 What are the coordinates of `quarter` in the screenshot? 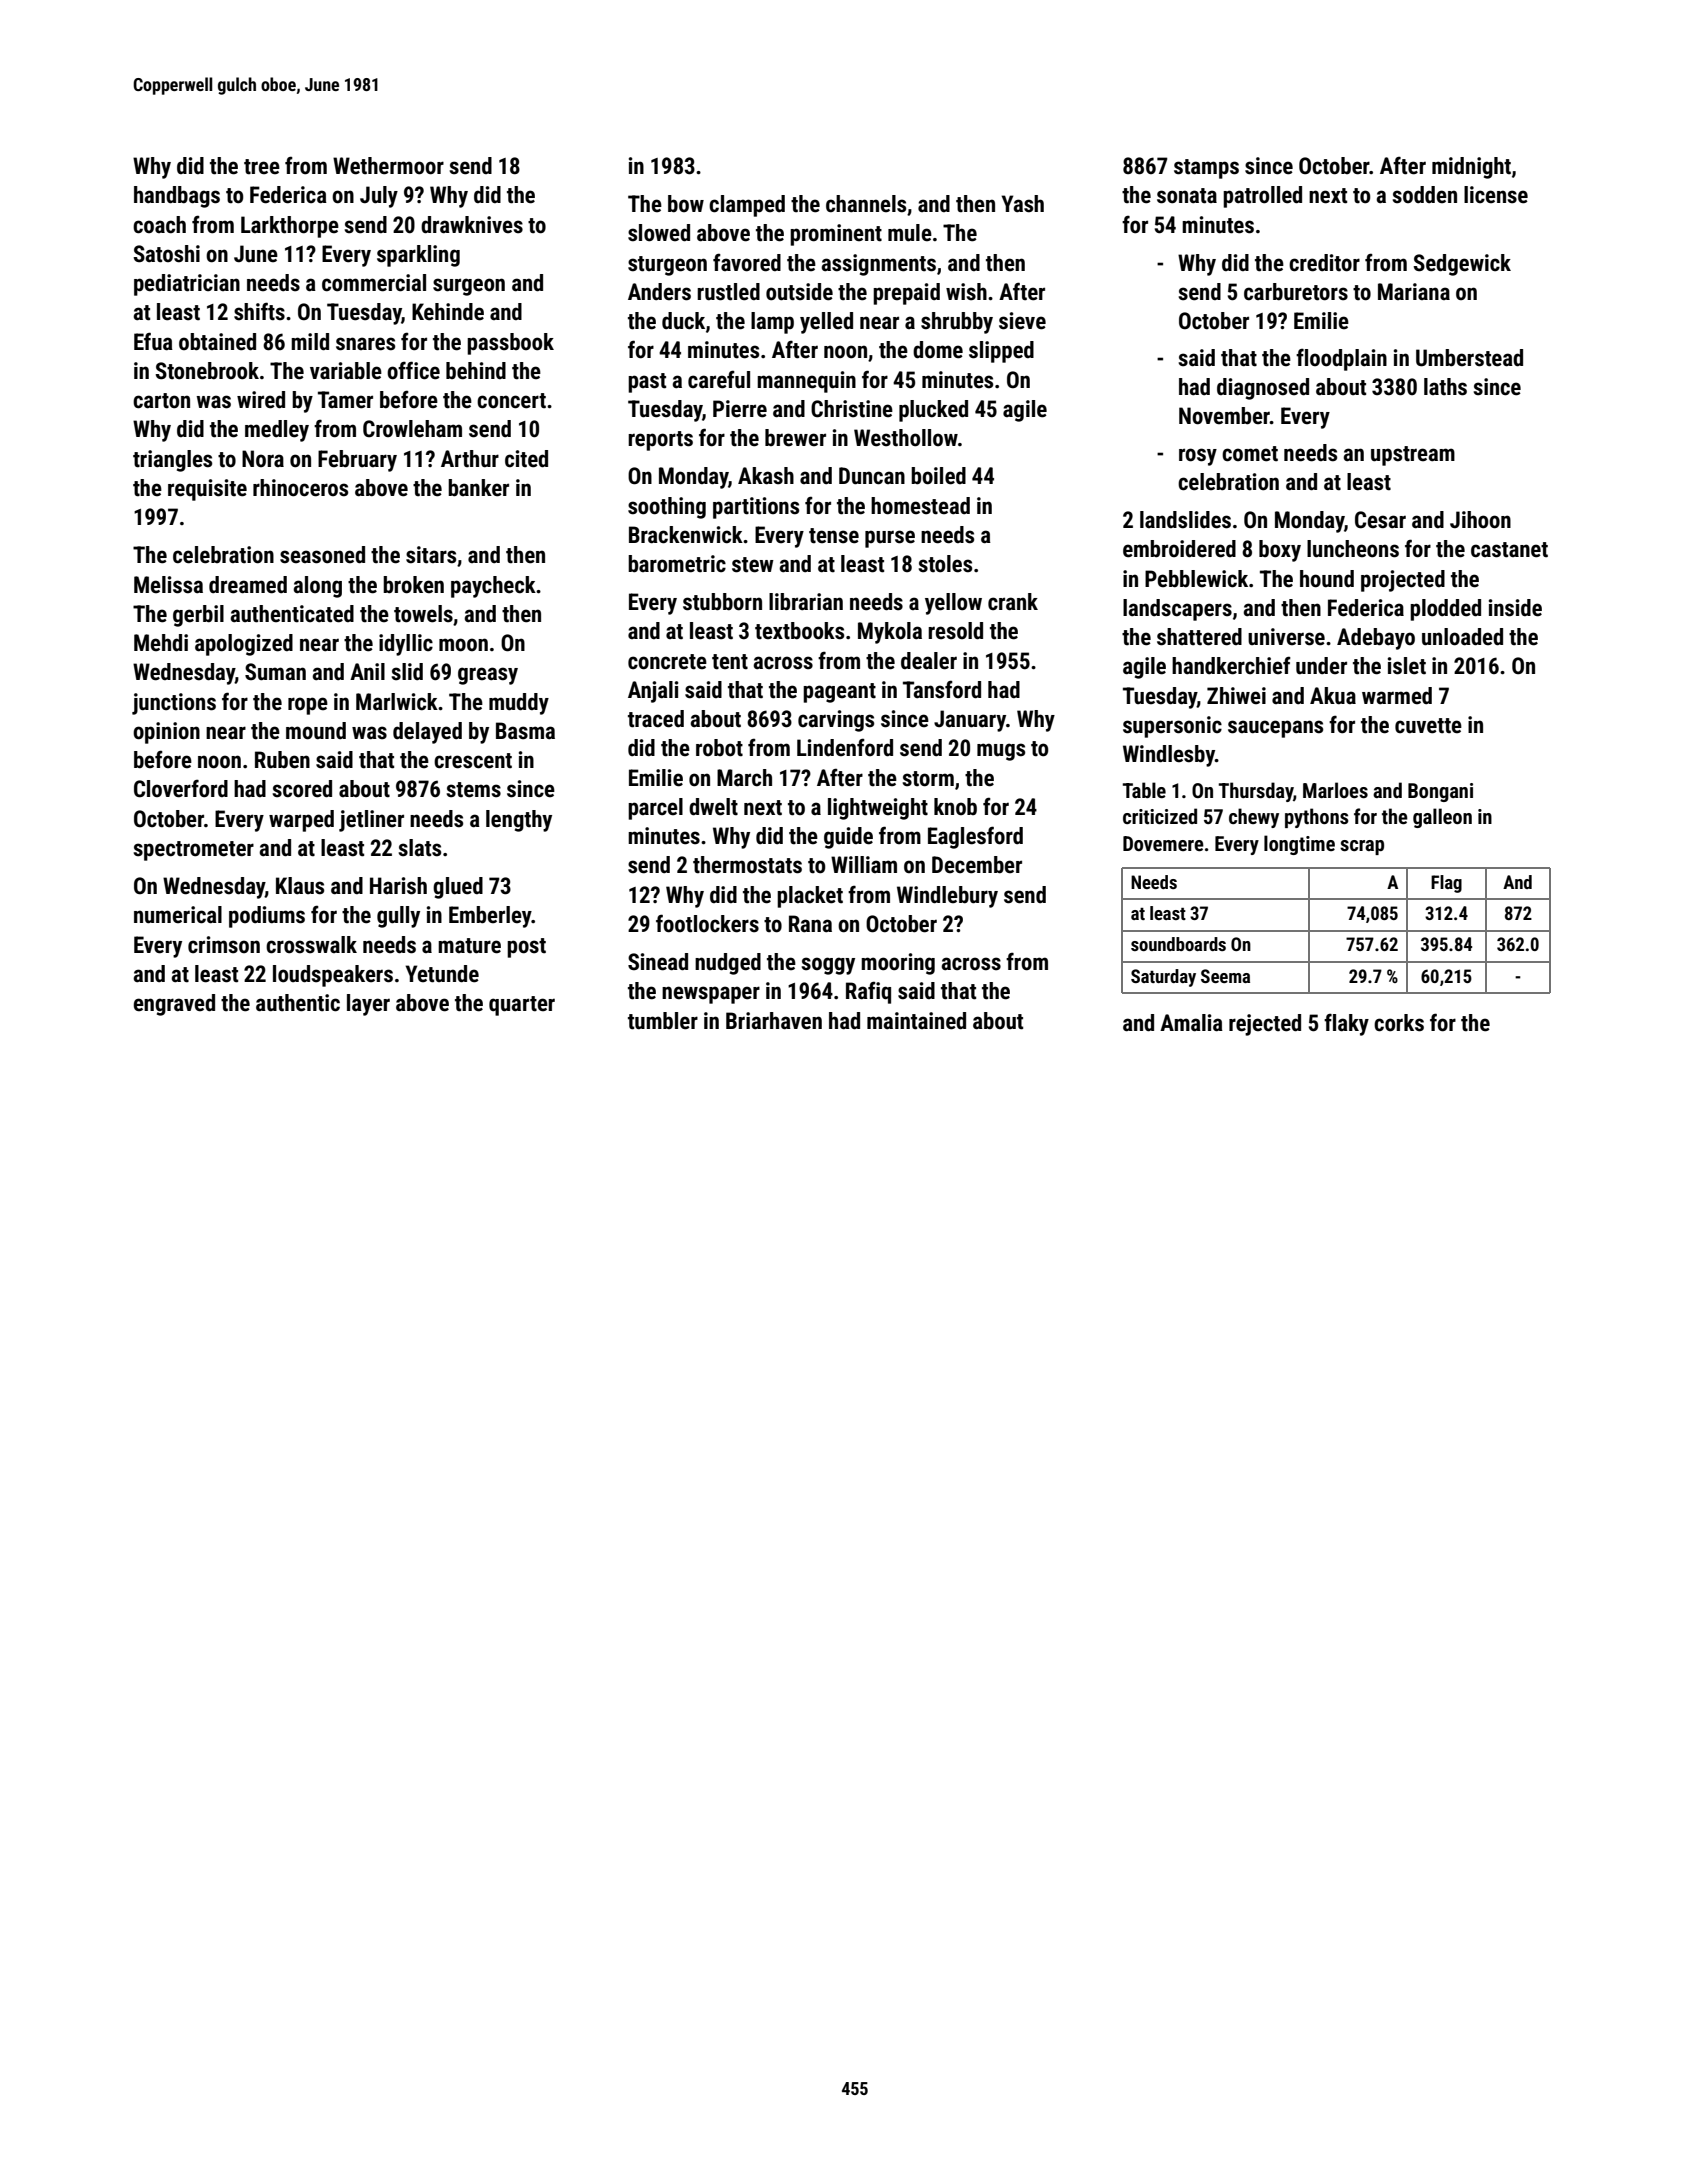 It's located at (522, 1006).
